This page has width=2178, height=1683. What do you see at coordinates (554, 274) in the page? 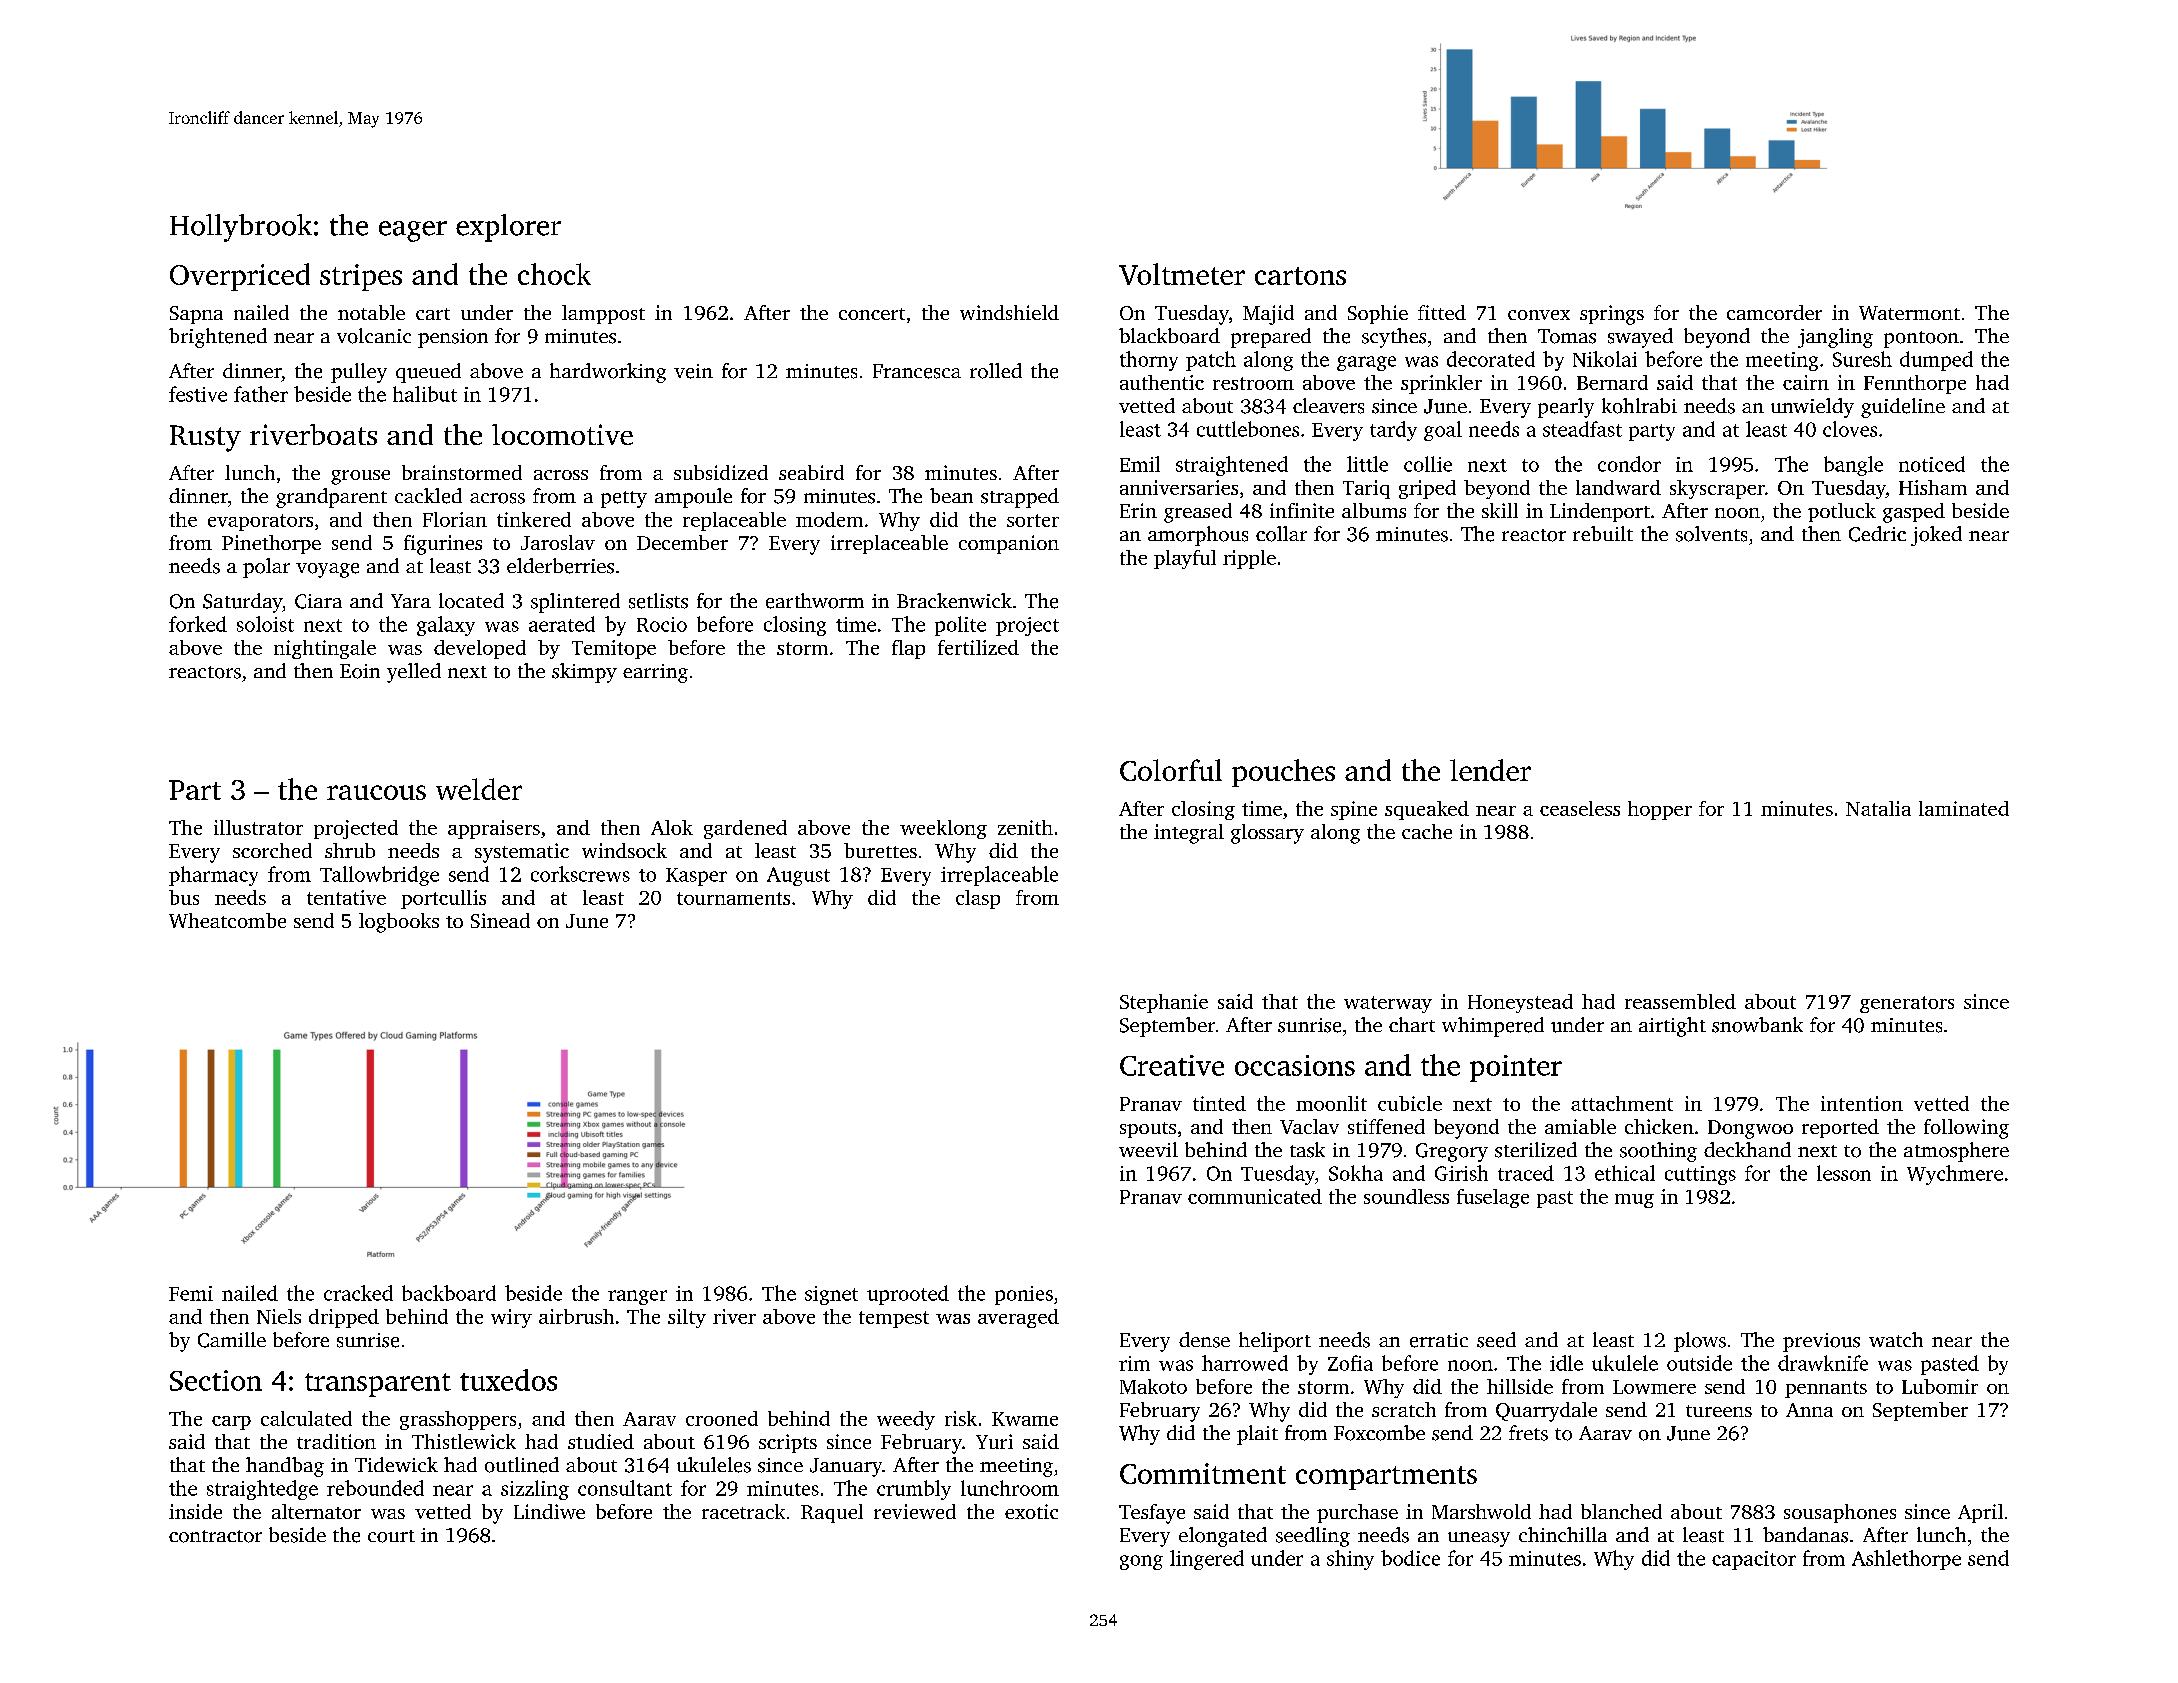
I see `chock` at bounding box center [554, 274].
